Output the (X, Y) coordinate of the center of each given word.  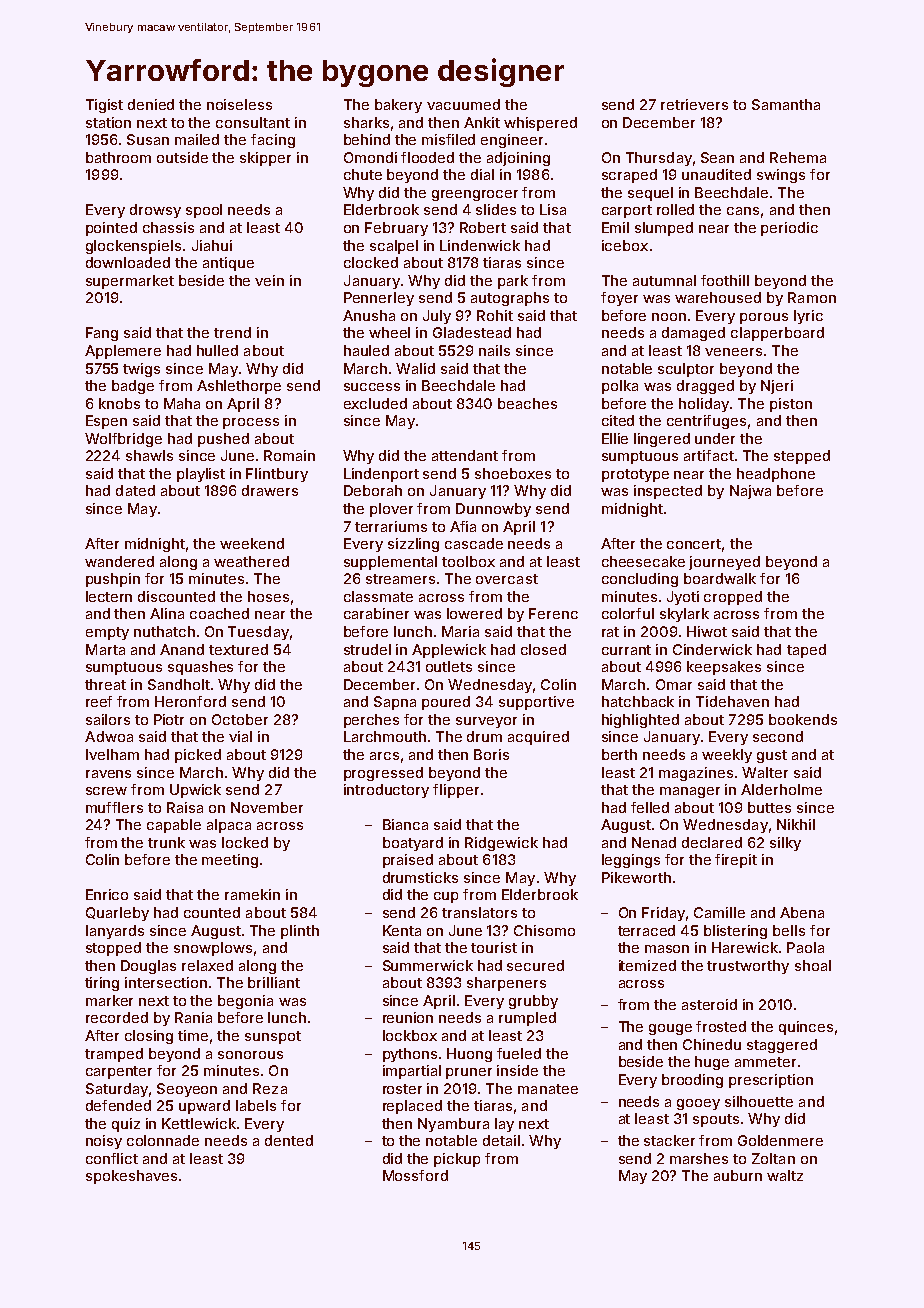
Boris (491, 754)
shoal (813, 965)
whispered (540, 124)
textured (238, 649)
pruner (469, 1073)
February (396, 229)
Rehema (798, 157)
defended (118, 1105)
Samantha (786, 104)
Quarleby (117, 914)
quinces (806, 1028)
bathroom (118, 157)
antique (228, 264)
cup (446, 897)
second (778, 736)
